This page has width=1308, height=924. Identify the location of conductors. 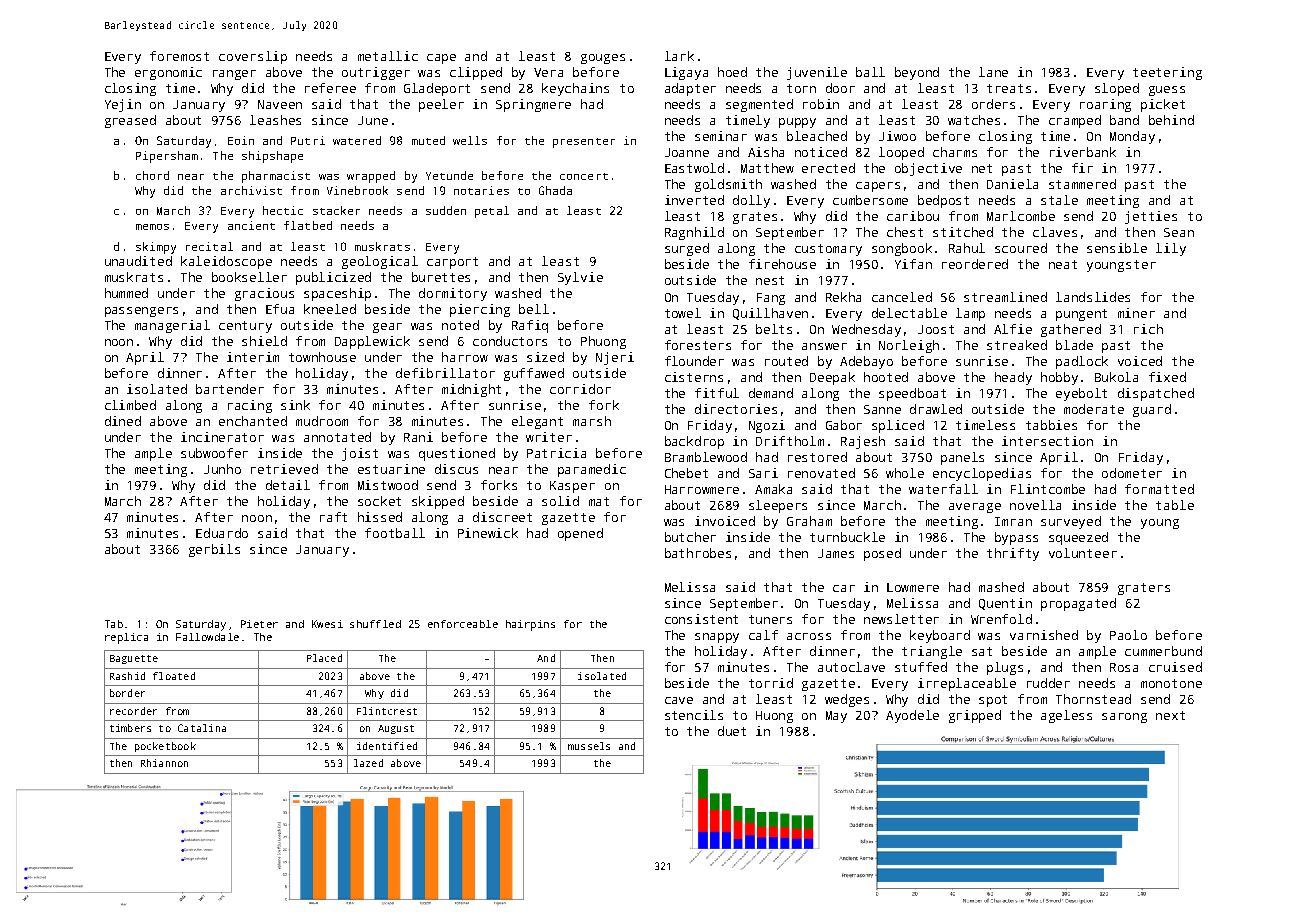
(510, 341).
